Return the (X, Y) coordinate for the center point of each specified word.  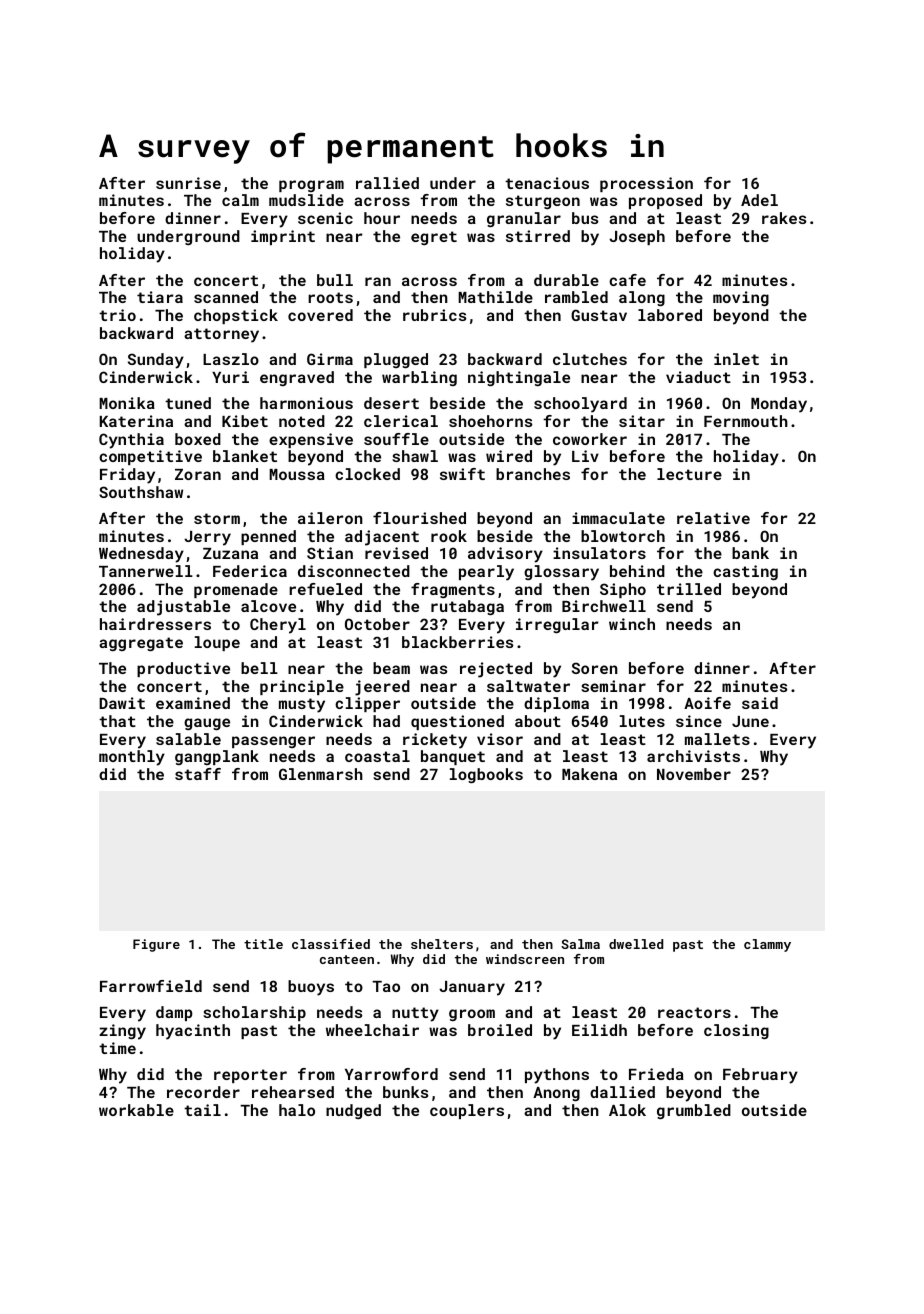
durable (566, 280)
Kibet (245, 421)
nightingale (519, 379)
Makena (589, 774)
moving (741, 299)
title (263, 944)
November (694, 774)
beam (391, 668)
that (117, 721)
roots (330, 297)
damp (174, 1013)
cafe (627, 280)
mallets (717, 739)
